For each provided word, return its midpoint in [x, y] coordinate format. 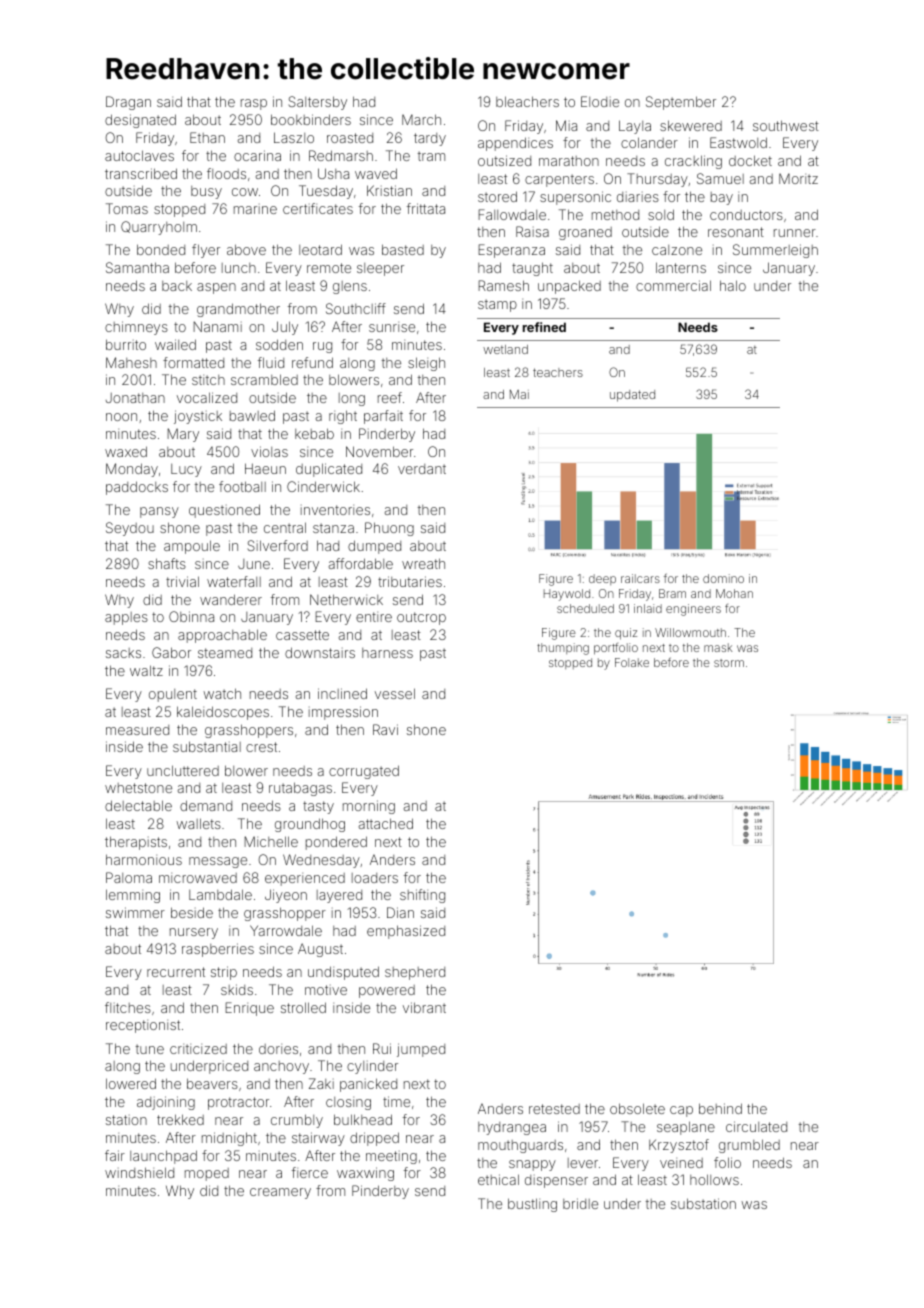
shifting [422, 896]
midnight [229, 1139]
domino [723, 578]
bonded [161, 249]
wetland [505, 349]
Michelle [271, 841]
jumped [421, 1050]
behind [720, 1108]
